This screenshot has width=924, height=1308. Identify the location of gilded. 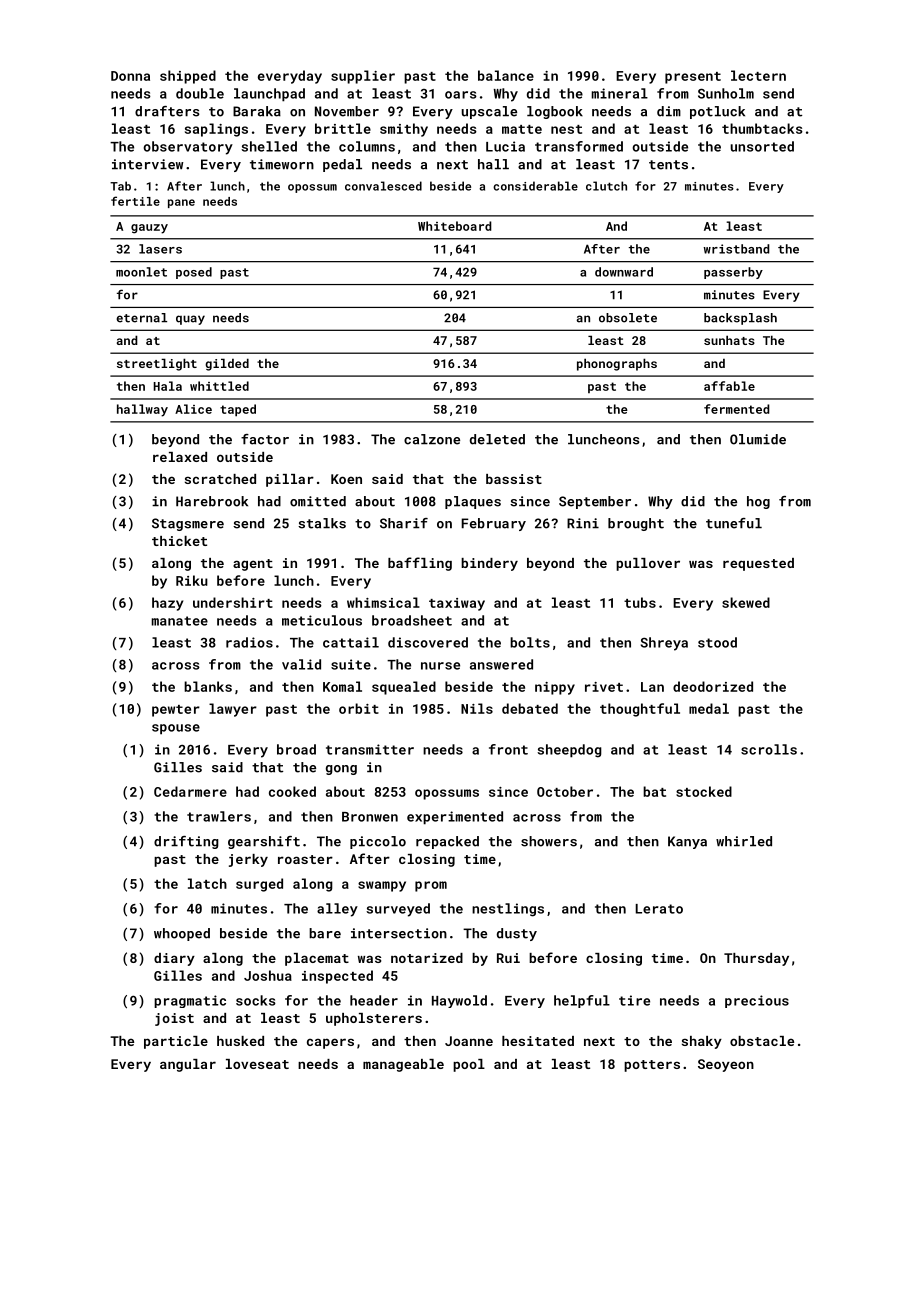
(227, 364).
